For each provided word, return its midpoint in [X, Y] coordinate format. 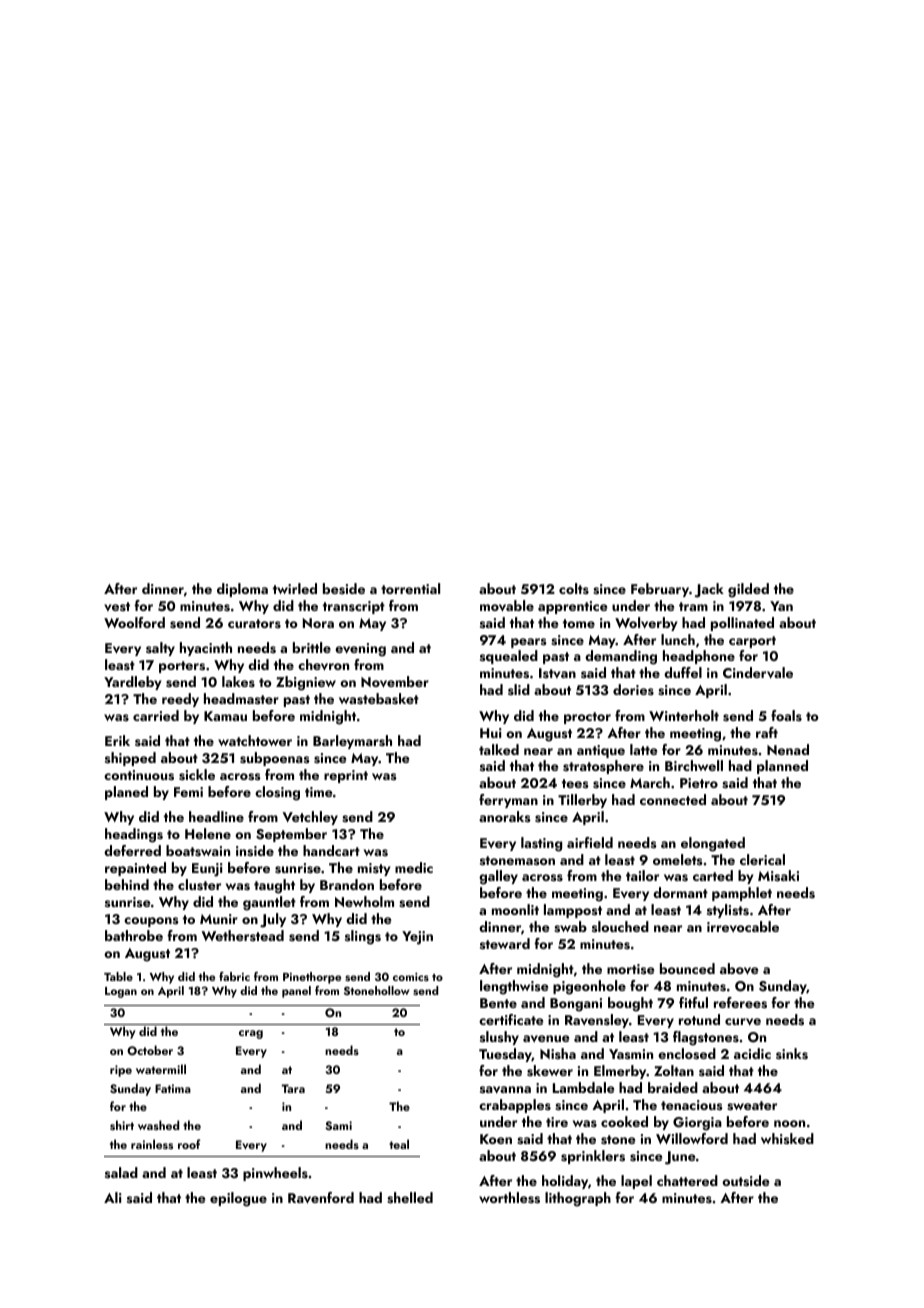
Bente [498, 1003]
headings [134, 835]
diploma [242, 590]
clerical [762, 859]
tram [693, 606]
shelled [410, 1198]
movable [507, 606]
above [739, 969]
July [273, 920]
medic [414, 867]
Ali [113, 1197]
